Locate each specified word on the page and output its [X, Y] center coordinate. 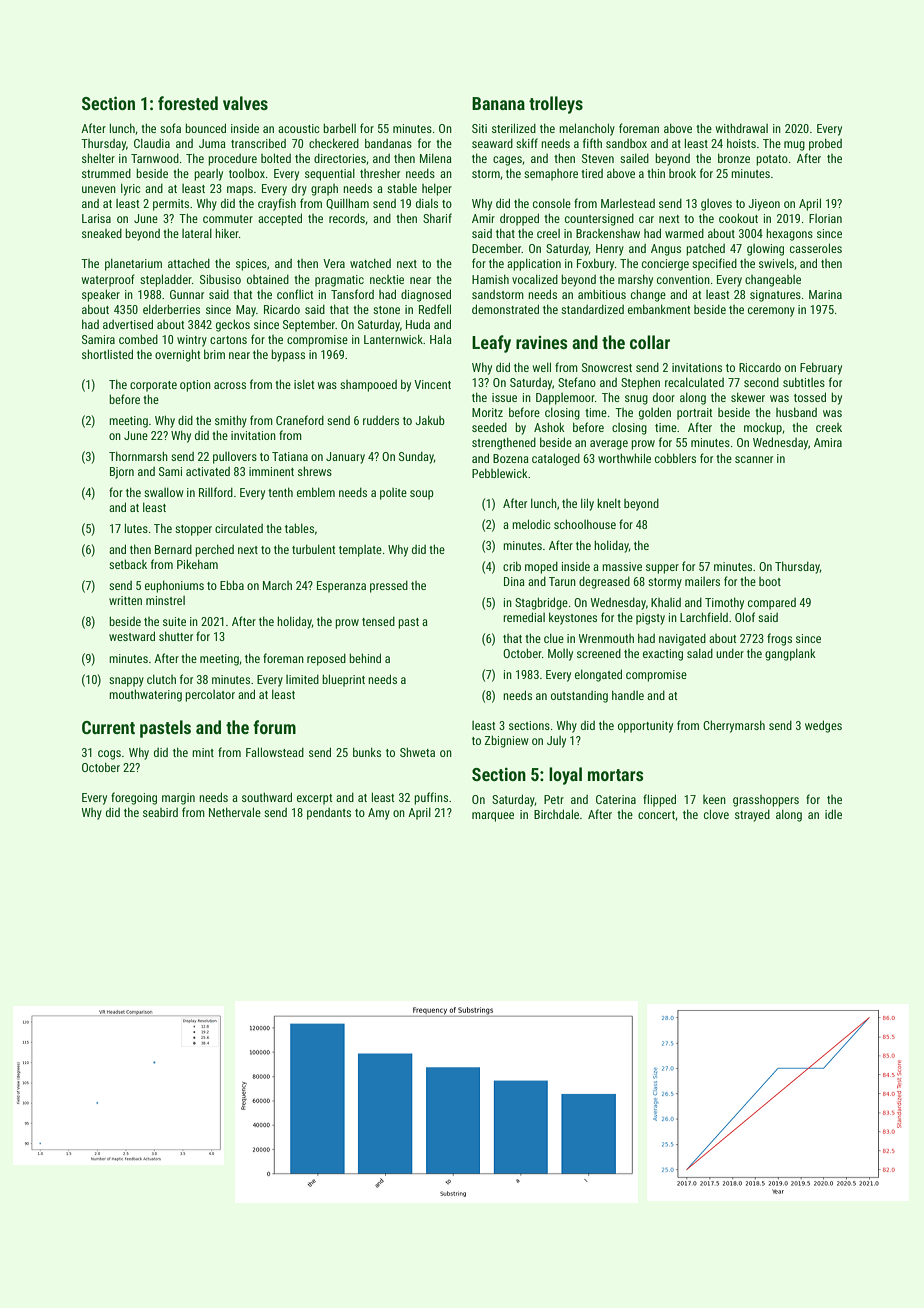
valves [245, 103]
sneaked [102, 233]
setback [128, 564]
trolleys [556, 105]
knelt [609, 503]
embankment [659, 309]
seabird [160, 812]
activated [208, 471]
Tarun [562, 581]
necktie [387, 279]
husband [796, 412]
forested [188, 103]
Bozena [511, 458]
